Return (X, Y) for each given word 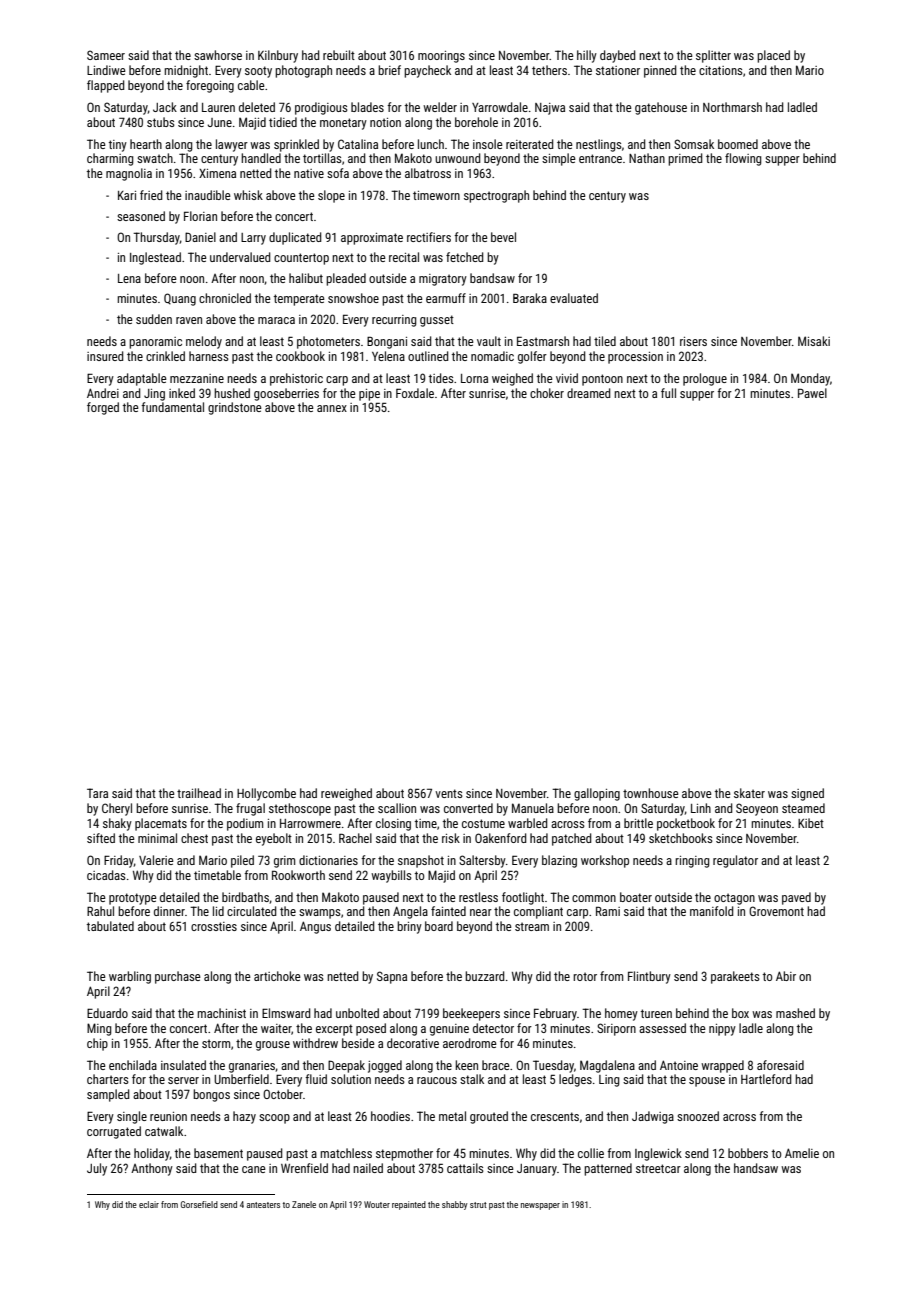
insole (488, 144)
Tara (97, 793)
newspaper (540, 1206)
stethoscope (300, 809)
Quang (180, 299)
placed (773, 56)
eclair (149, 1204)
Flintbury (649, 977)
